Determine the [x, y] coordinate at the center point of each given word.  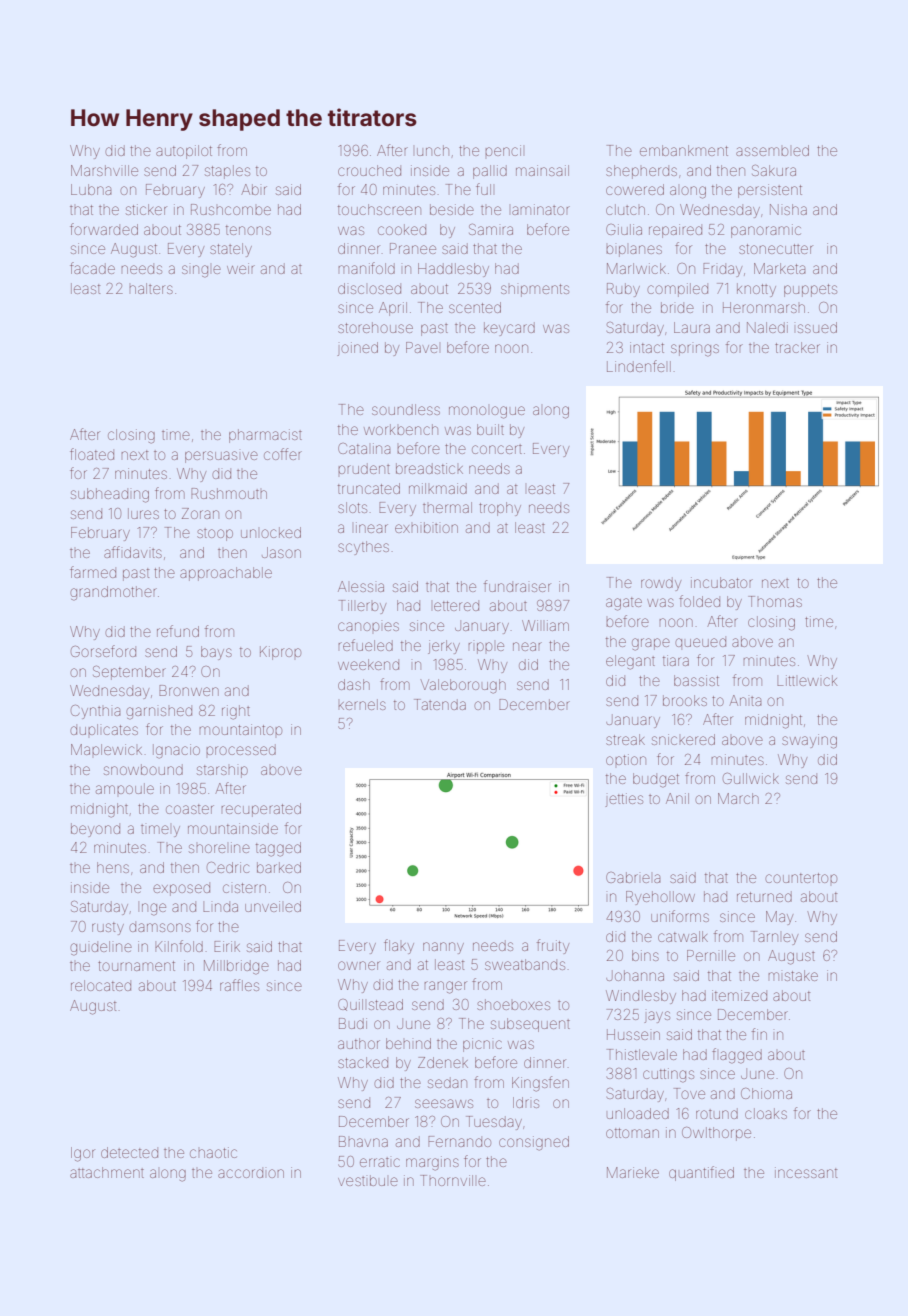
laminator [541, 209]
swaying [809, 741]
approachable [226, 574]
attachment [107, 1172]
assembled [772, 150]
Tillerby [362, 607]
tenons [248, 230]
